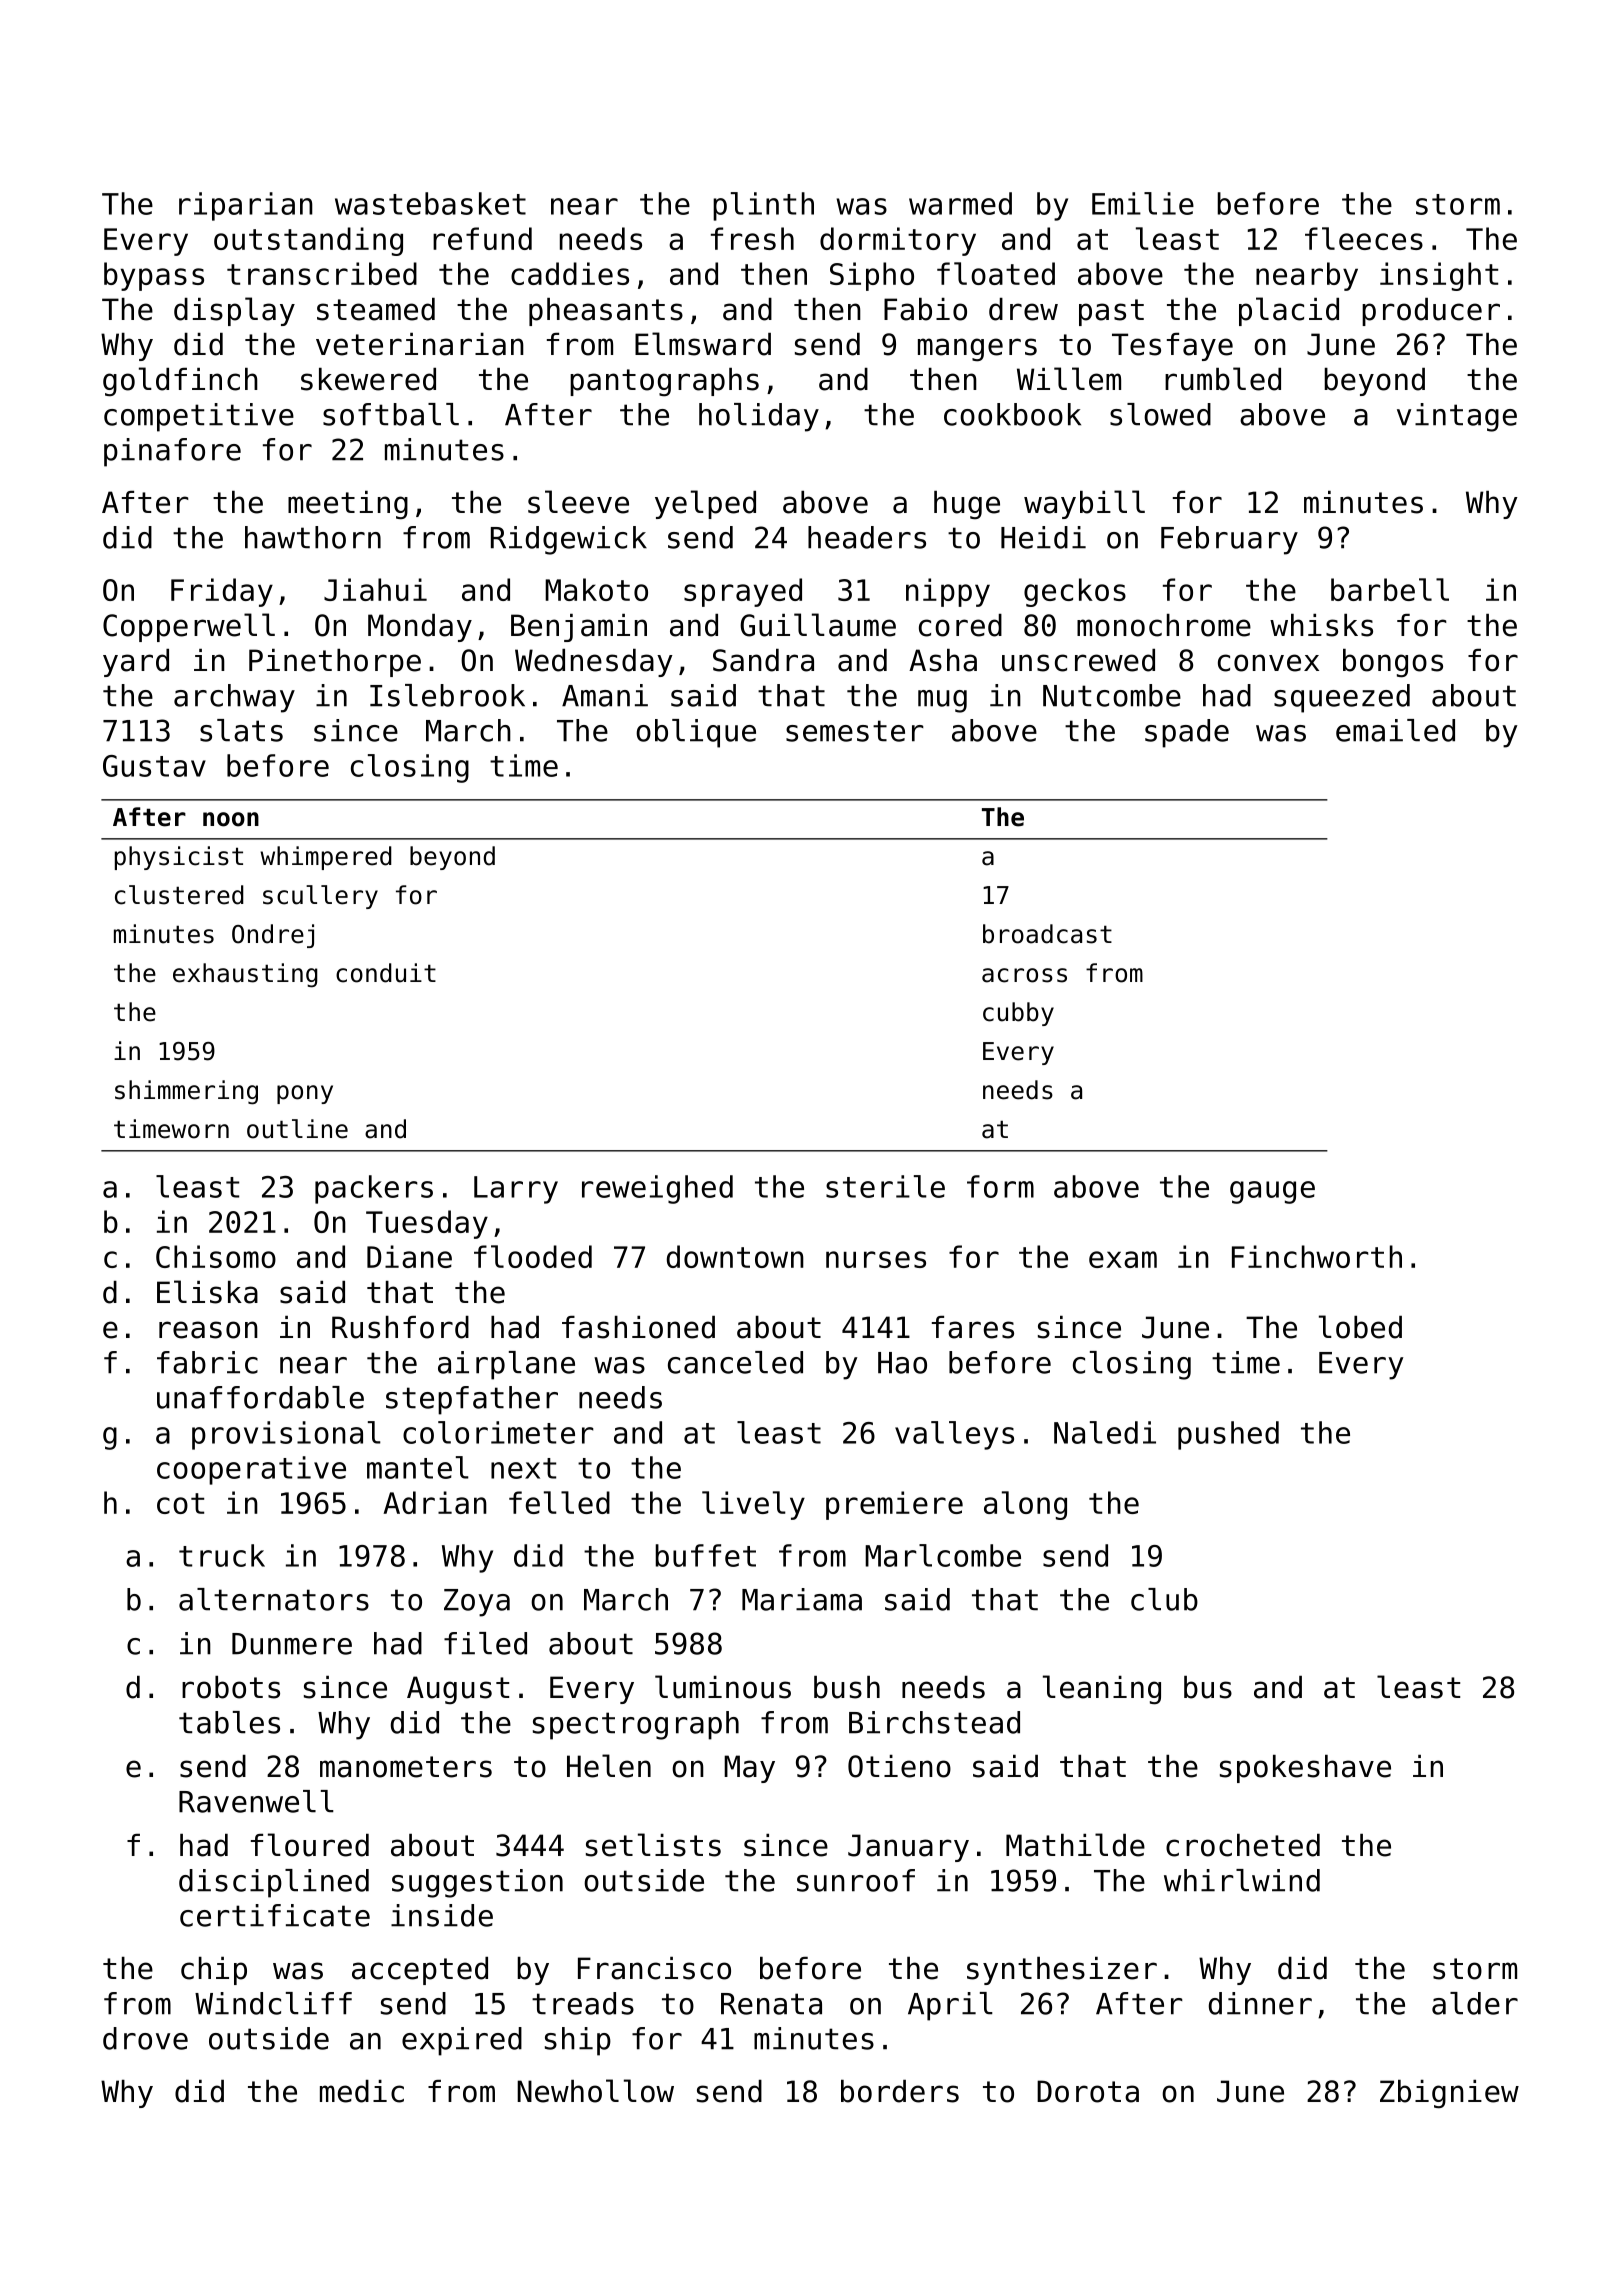  What do you see at coordinates (570, 273) in the screenshot?
I see `caddies` at bounding box center [570, 273].
